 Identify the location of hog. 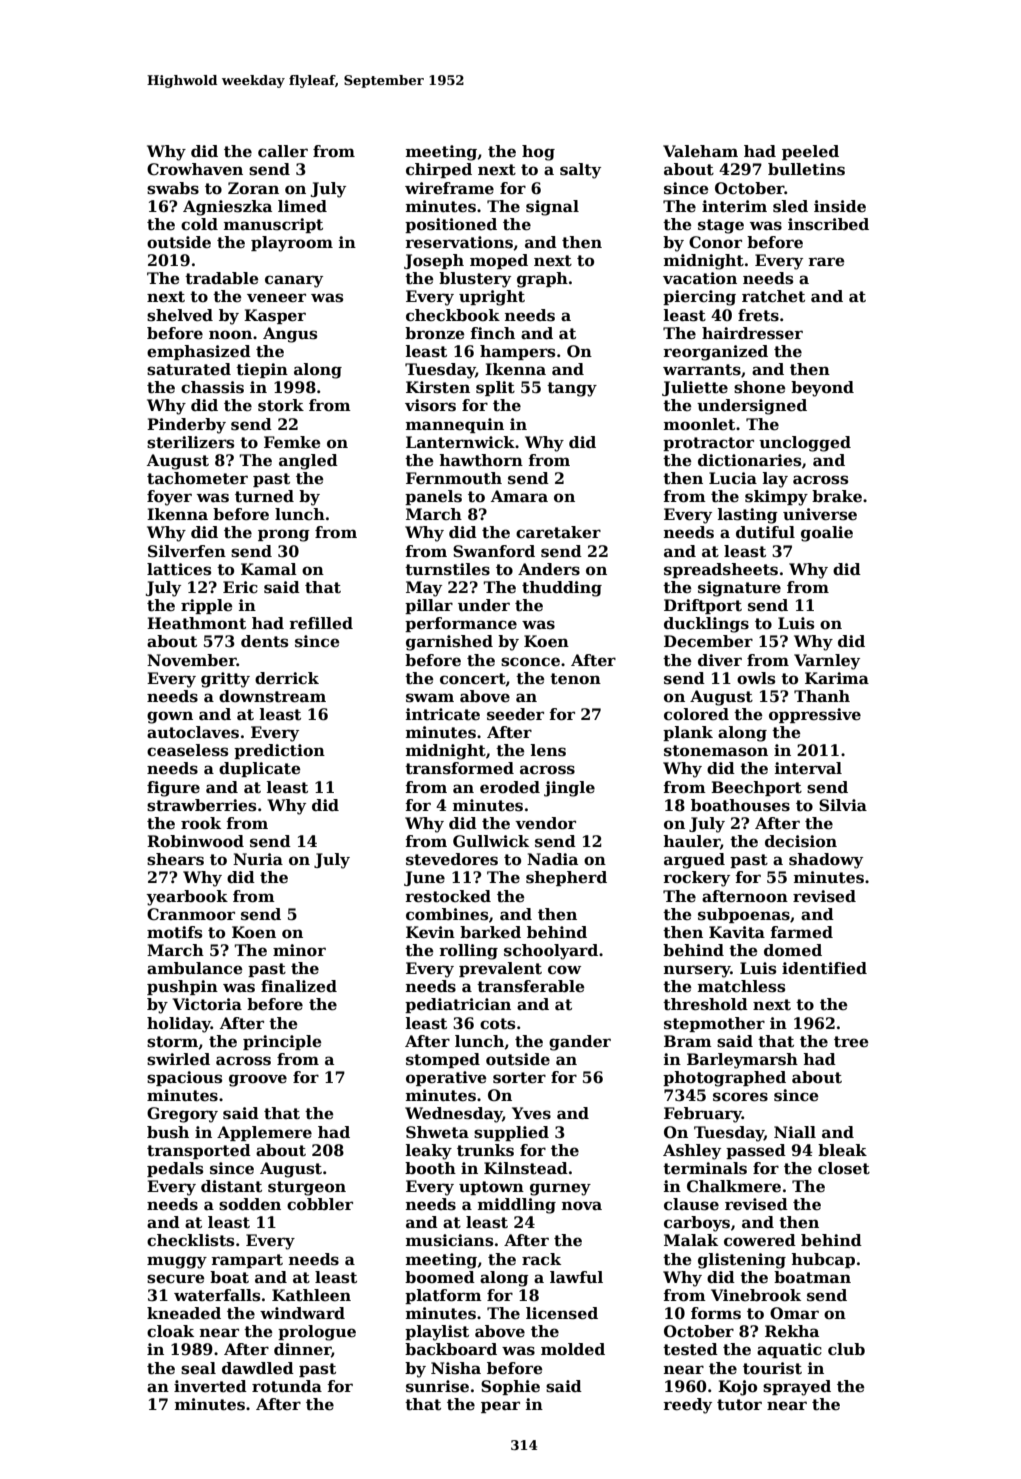
(538, 153).
